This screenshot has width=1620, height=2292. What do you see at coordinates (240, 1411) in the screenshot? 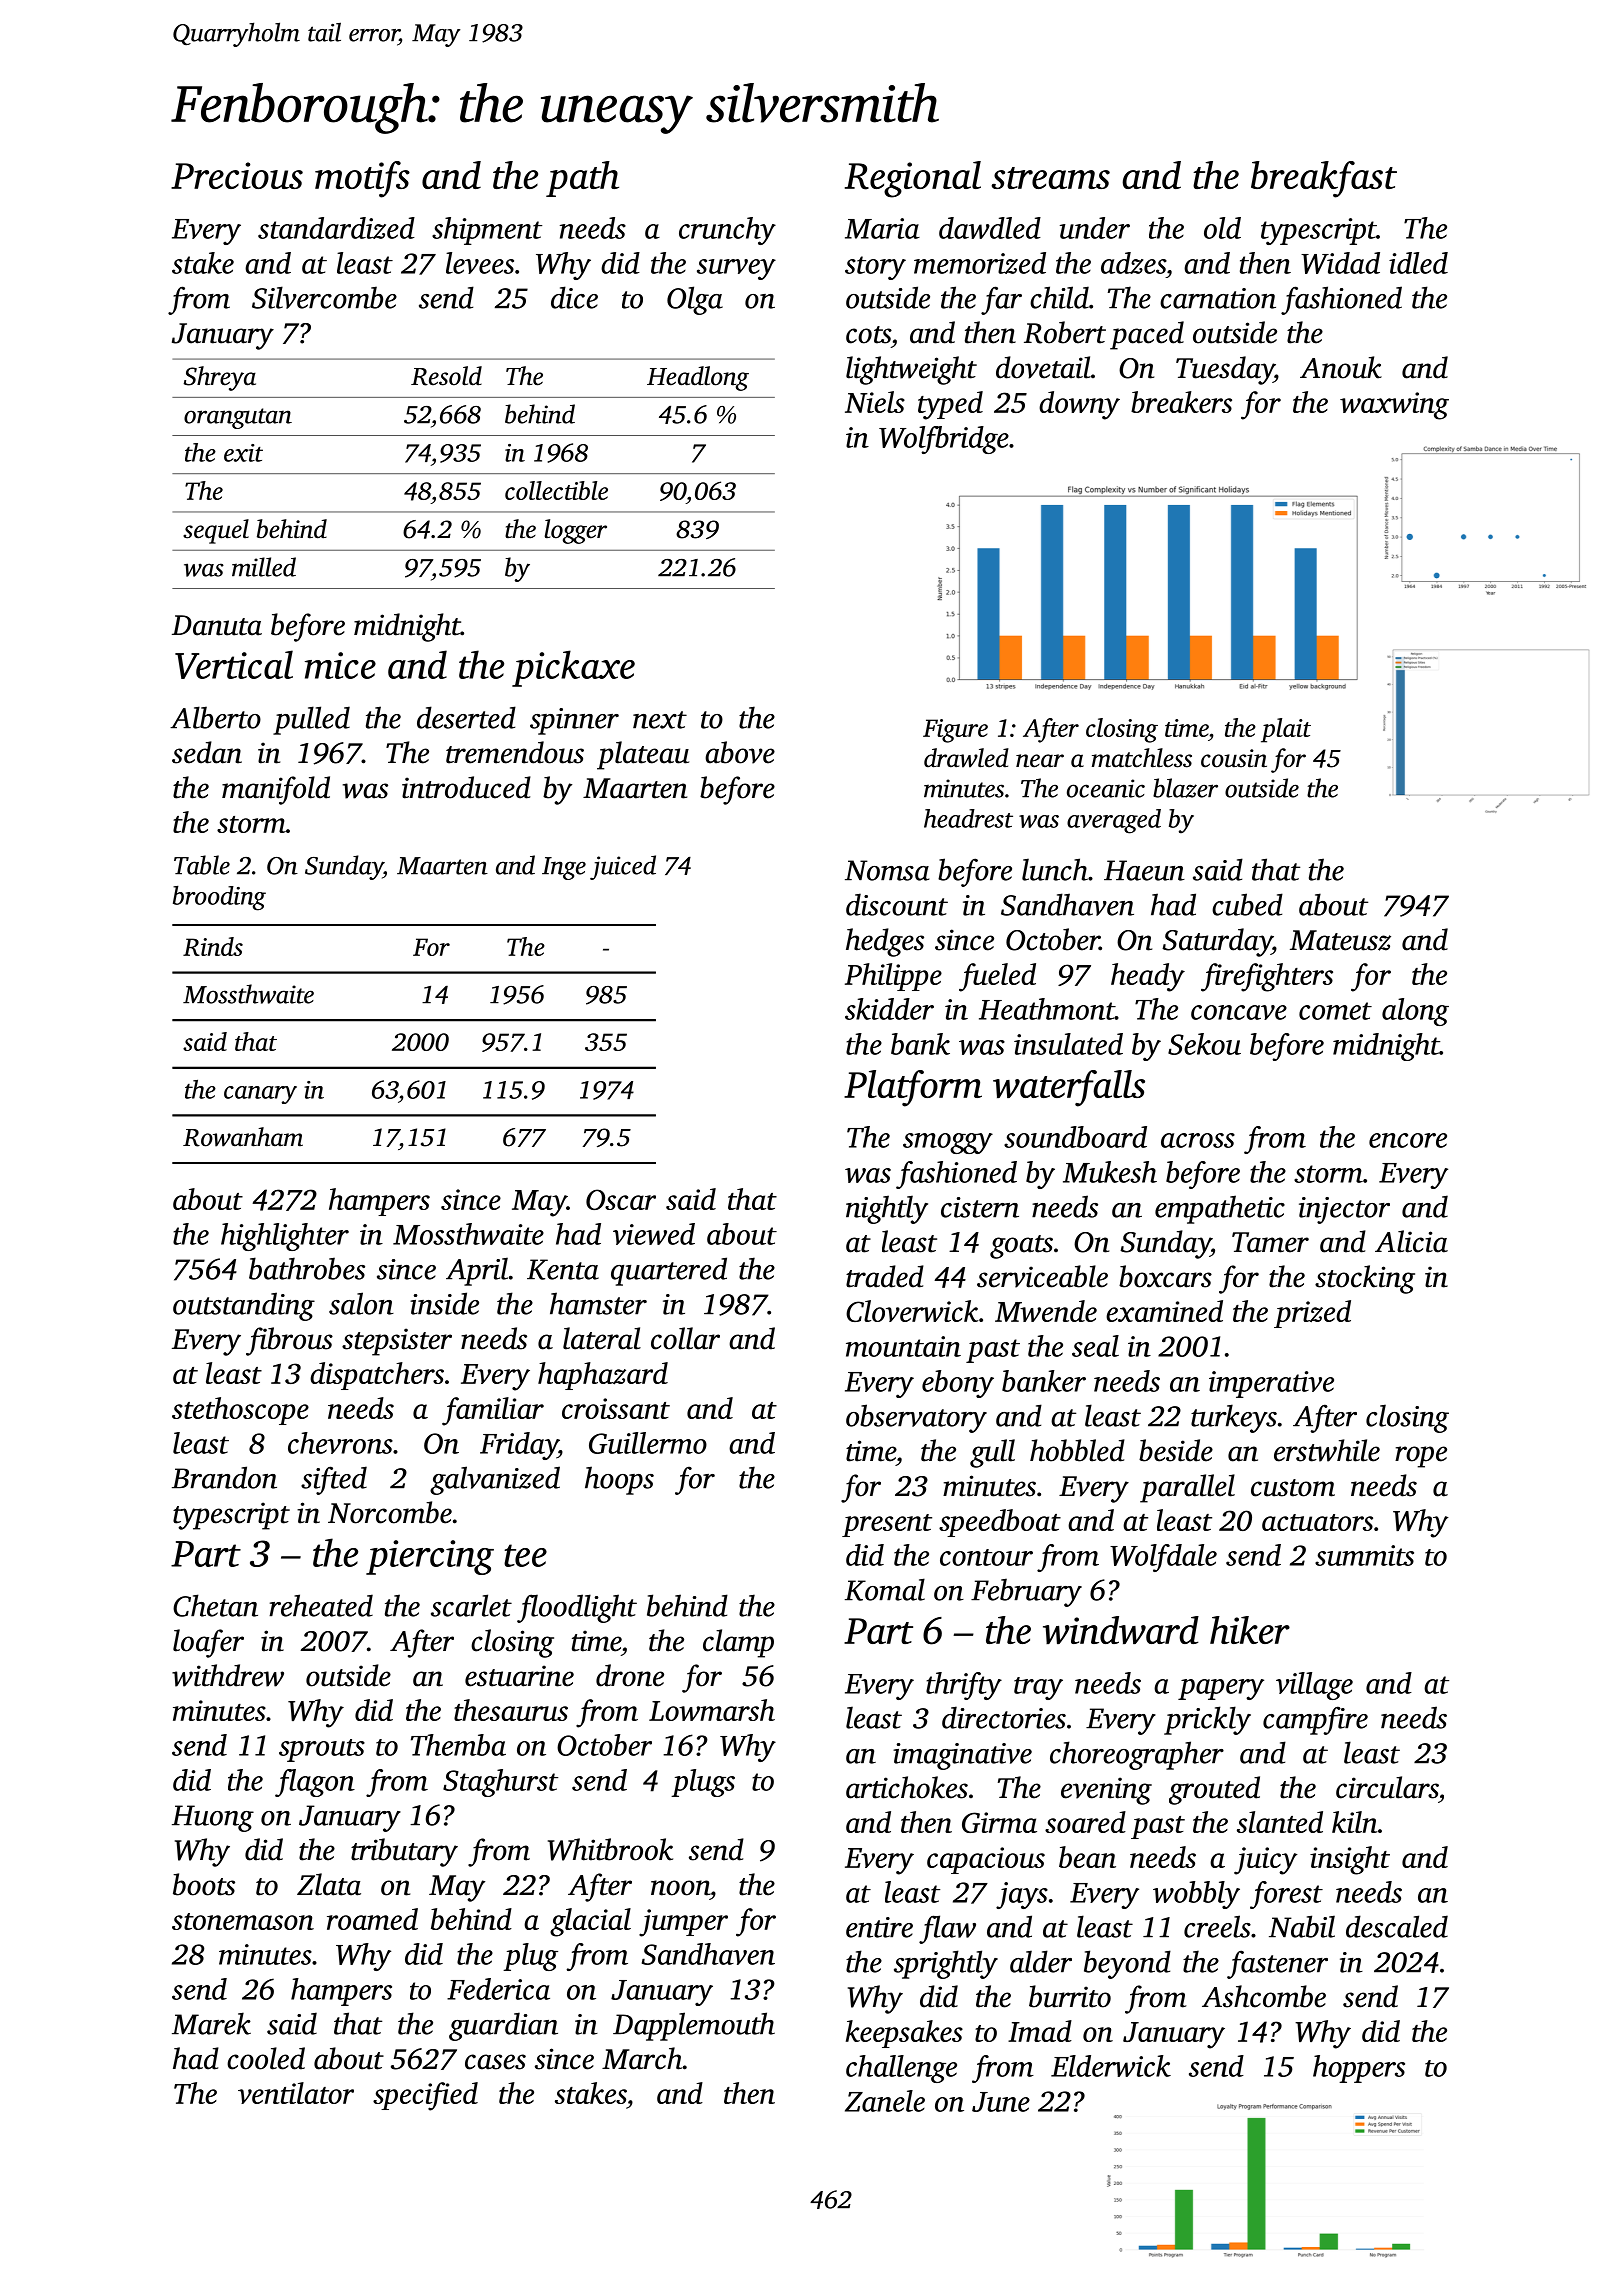
I see `stethoscope` at bounding box center [240, 1411].
